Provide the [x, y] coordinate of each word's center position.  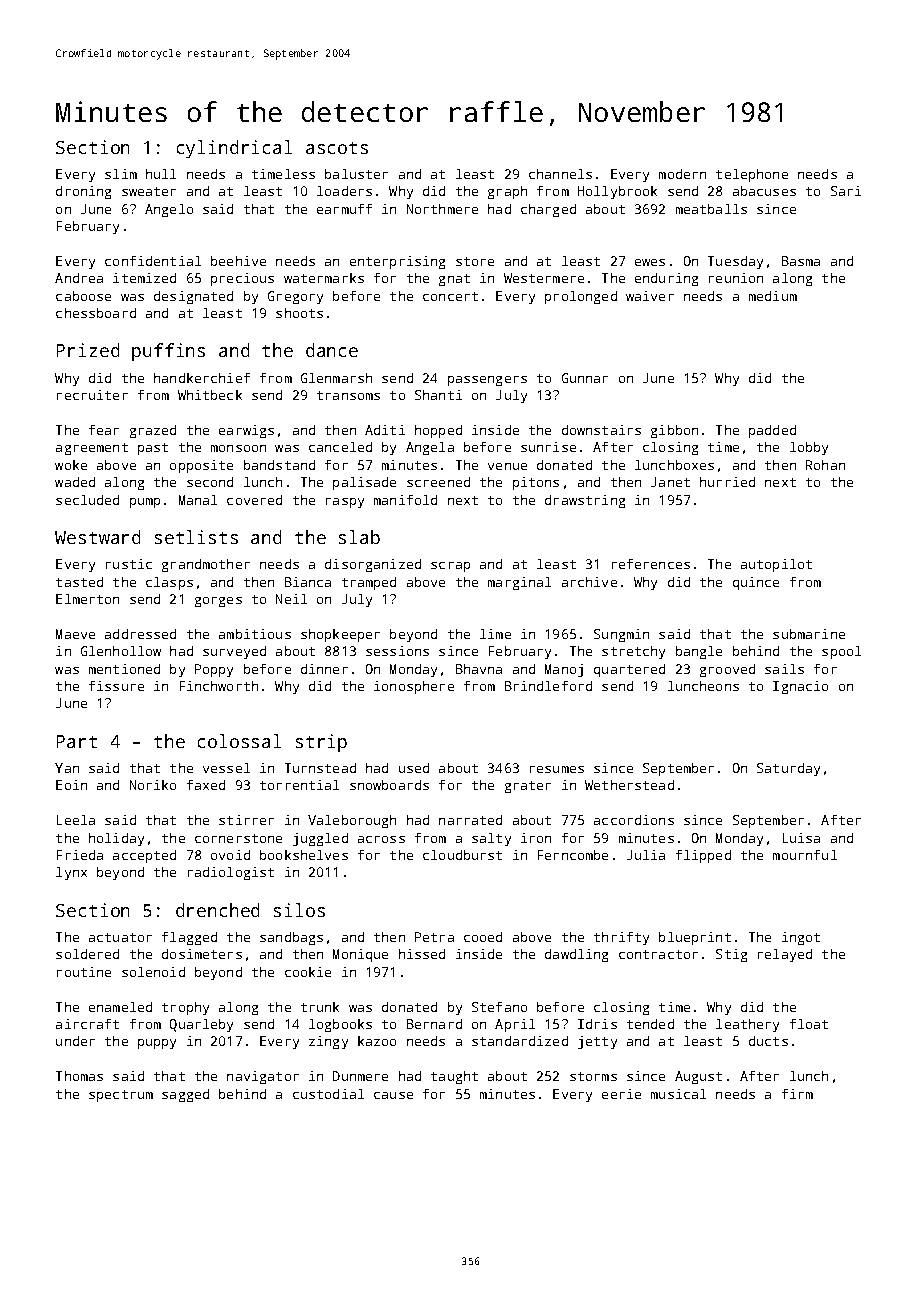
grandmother [206, 565]
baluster [356, 174]
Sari [846, 191]
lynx [71, 873]
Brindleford [548, 686]
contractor [658, 954]
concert [450, 296]
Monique [360, 955]
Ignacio [800, 687]
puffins [168, 352]
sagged [185, 1095]
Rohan [825, 465]
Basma [801, 261]
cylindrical [234, 149]
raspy [345, 503]
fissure [116, 686]
